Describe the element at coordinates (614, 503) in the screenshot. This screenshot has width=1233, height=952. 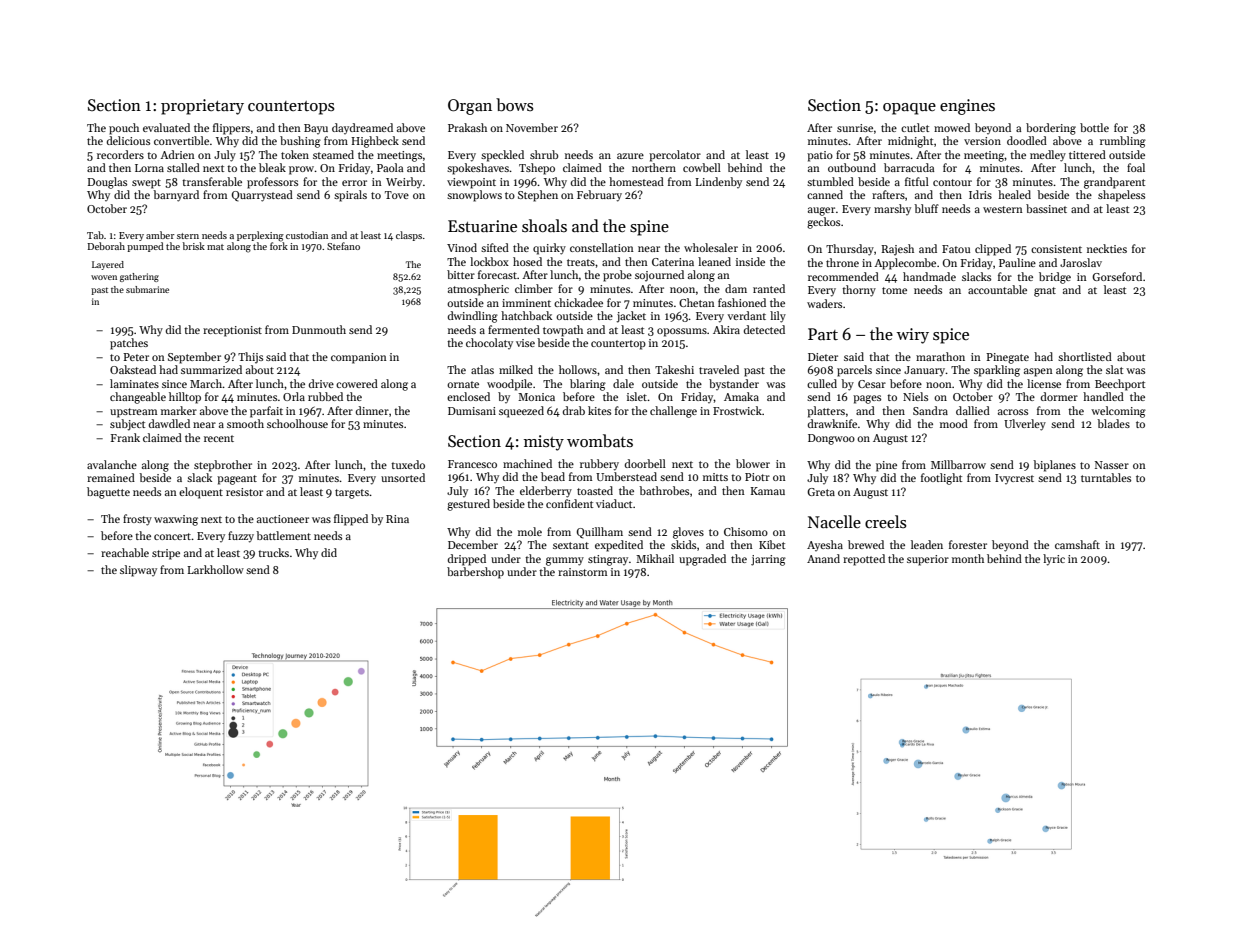
I see `viaduct` at that location.
